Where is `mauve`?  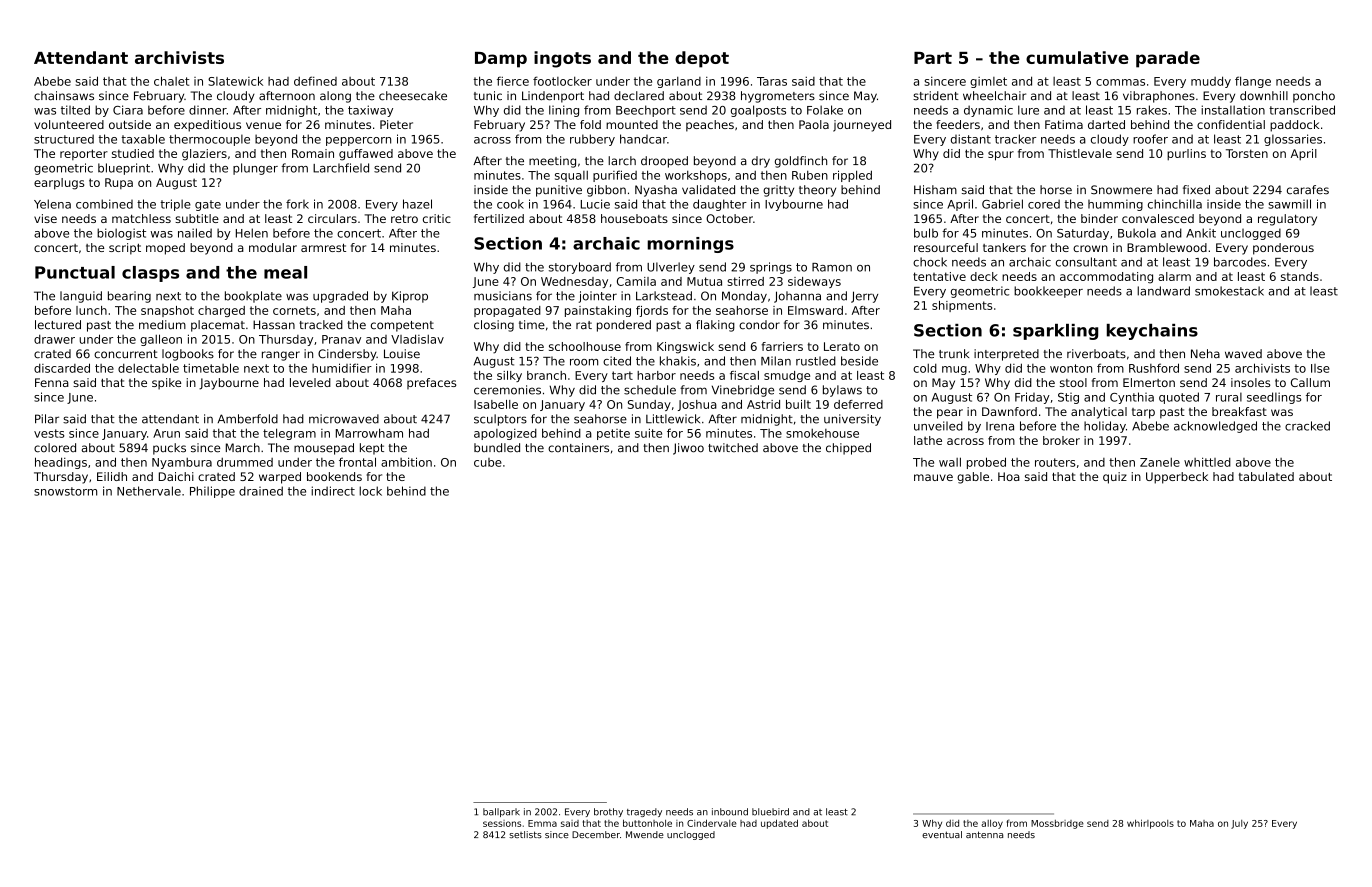
mauve is located at coordinates (933, 477).
